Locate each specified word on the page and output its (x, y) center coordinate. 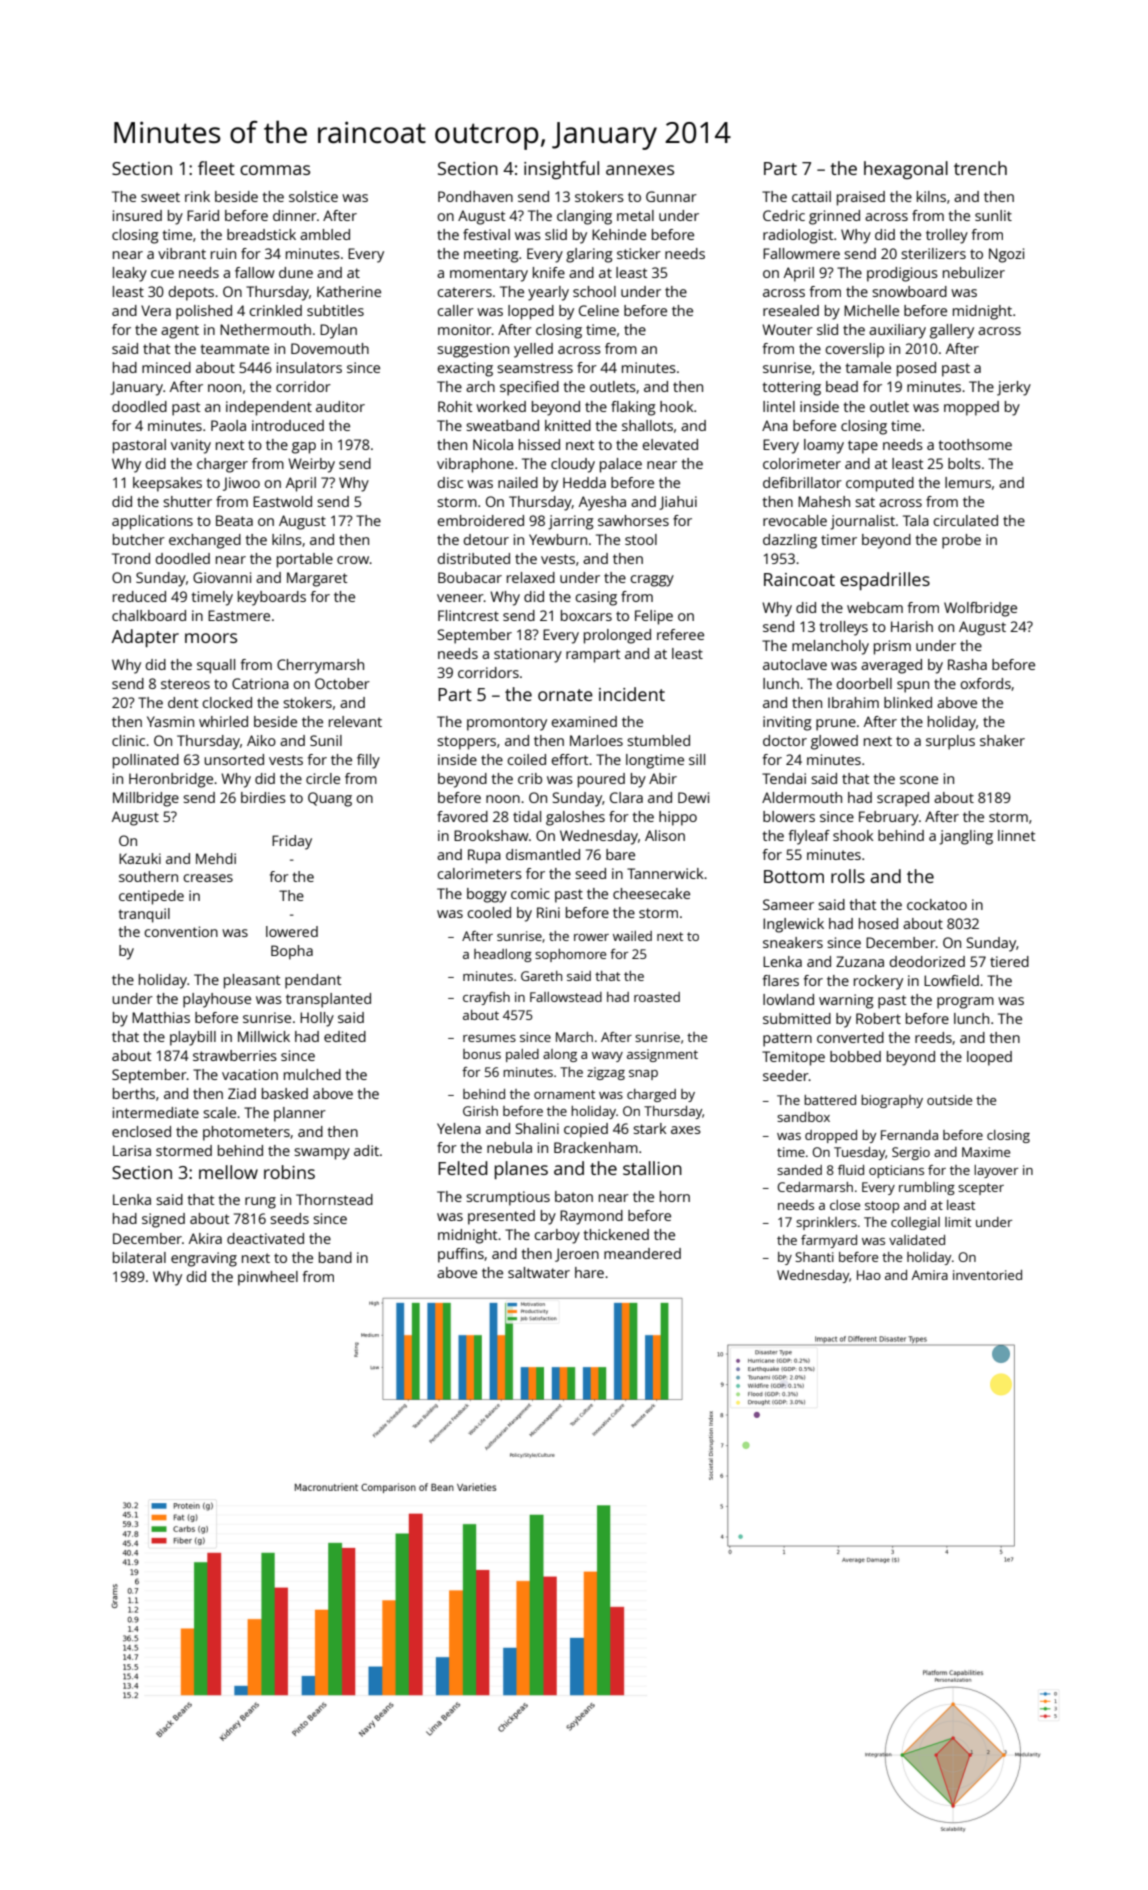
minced (166, 367)
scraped (903, 799)
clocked (227, 702)
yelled (533, 350)
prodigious (902, 274)
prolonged (617, 636)
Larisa (132, 1150)
